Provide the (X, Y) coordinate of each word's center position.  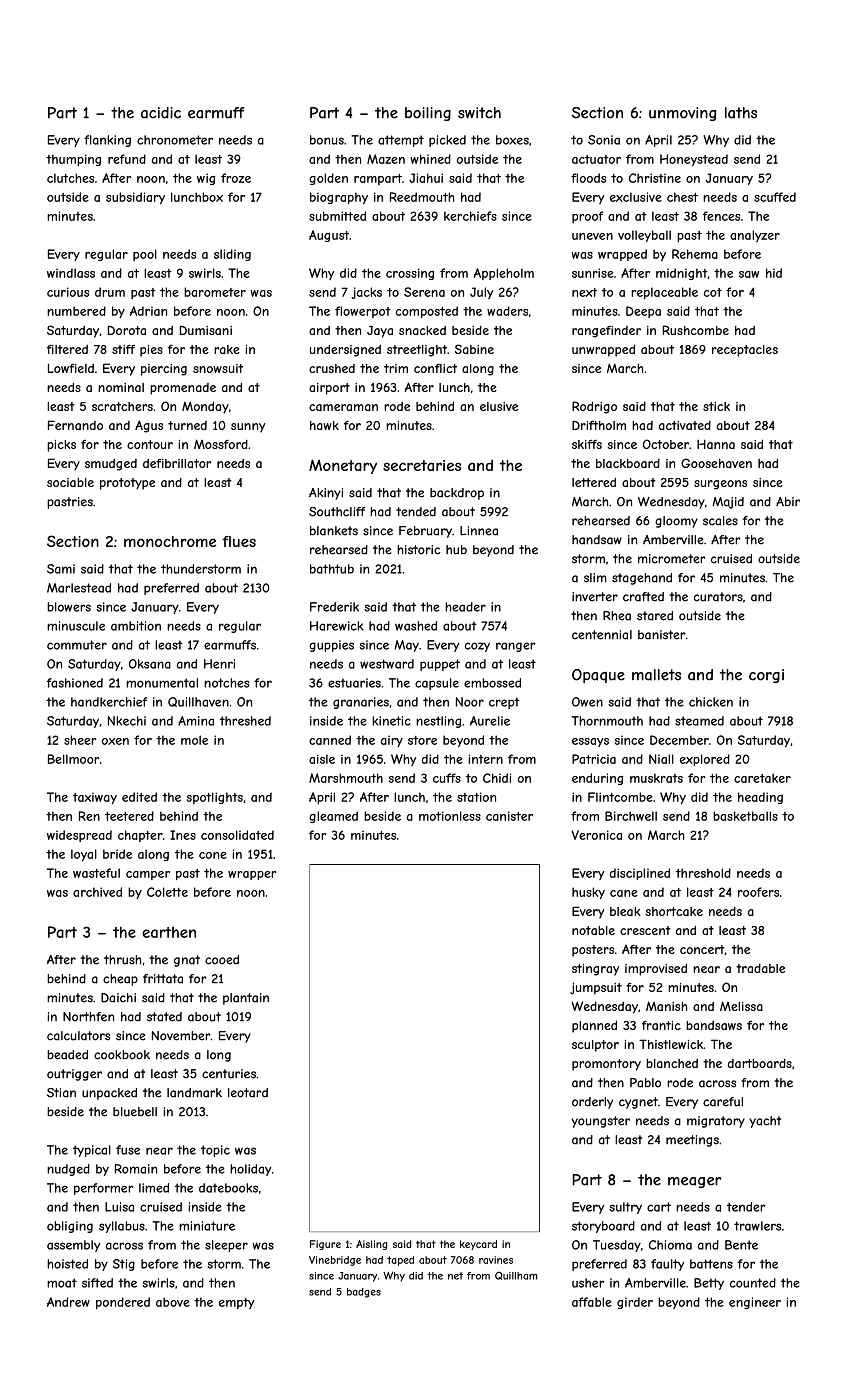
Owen (587, 702)
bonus (327, 140)
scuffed (775, 197)
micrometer (671, 559)
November (181, 1036)
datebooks (228, 1188)
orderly (592, 1103)
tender (746, 1207)
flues (239, 541)
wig (206, 179)
